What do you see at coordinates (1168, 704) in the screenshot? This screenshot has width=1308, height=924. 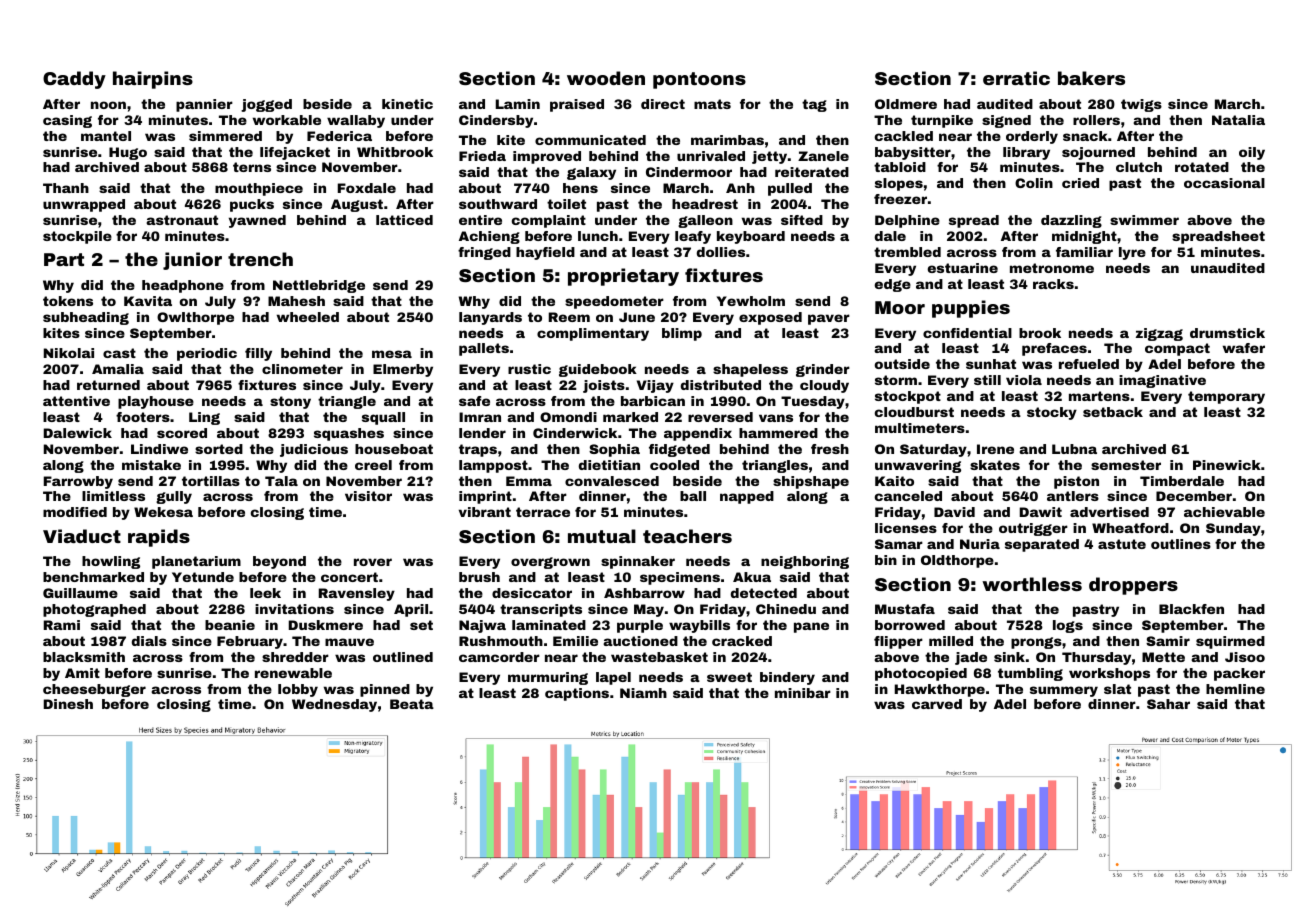 I see `Sahar` at bounding box center [1168, 704].
